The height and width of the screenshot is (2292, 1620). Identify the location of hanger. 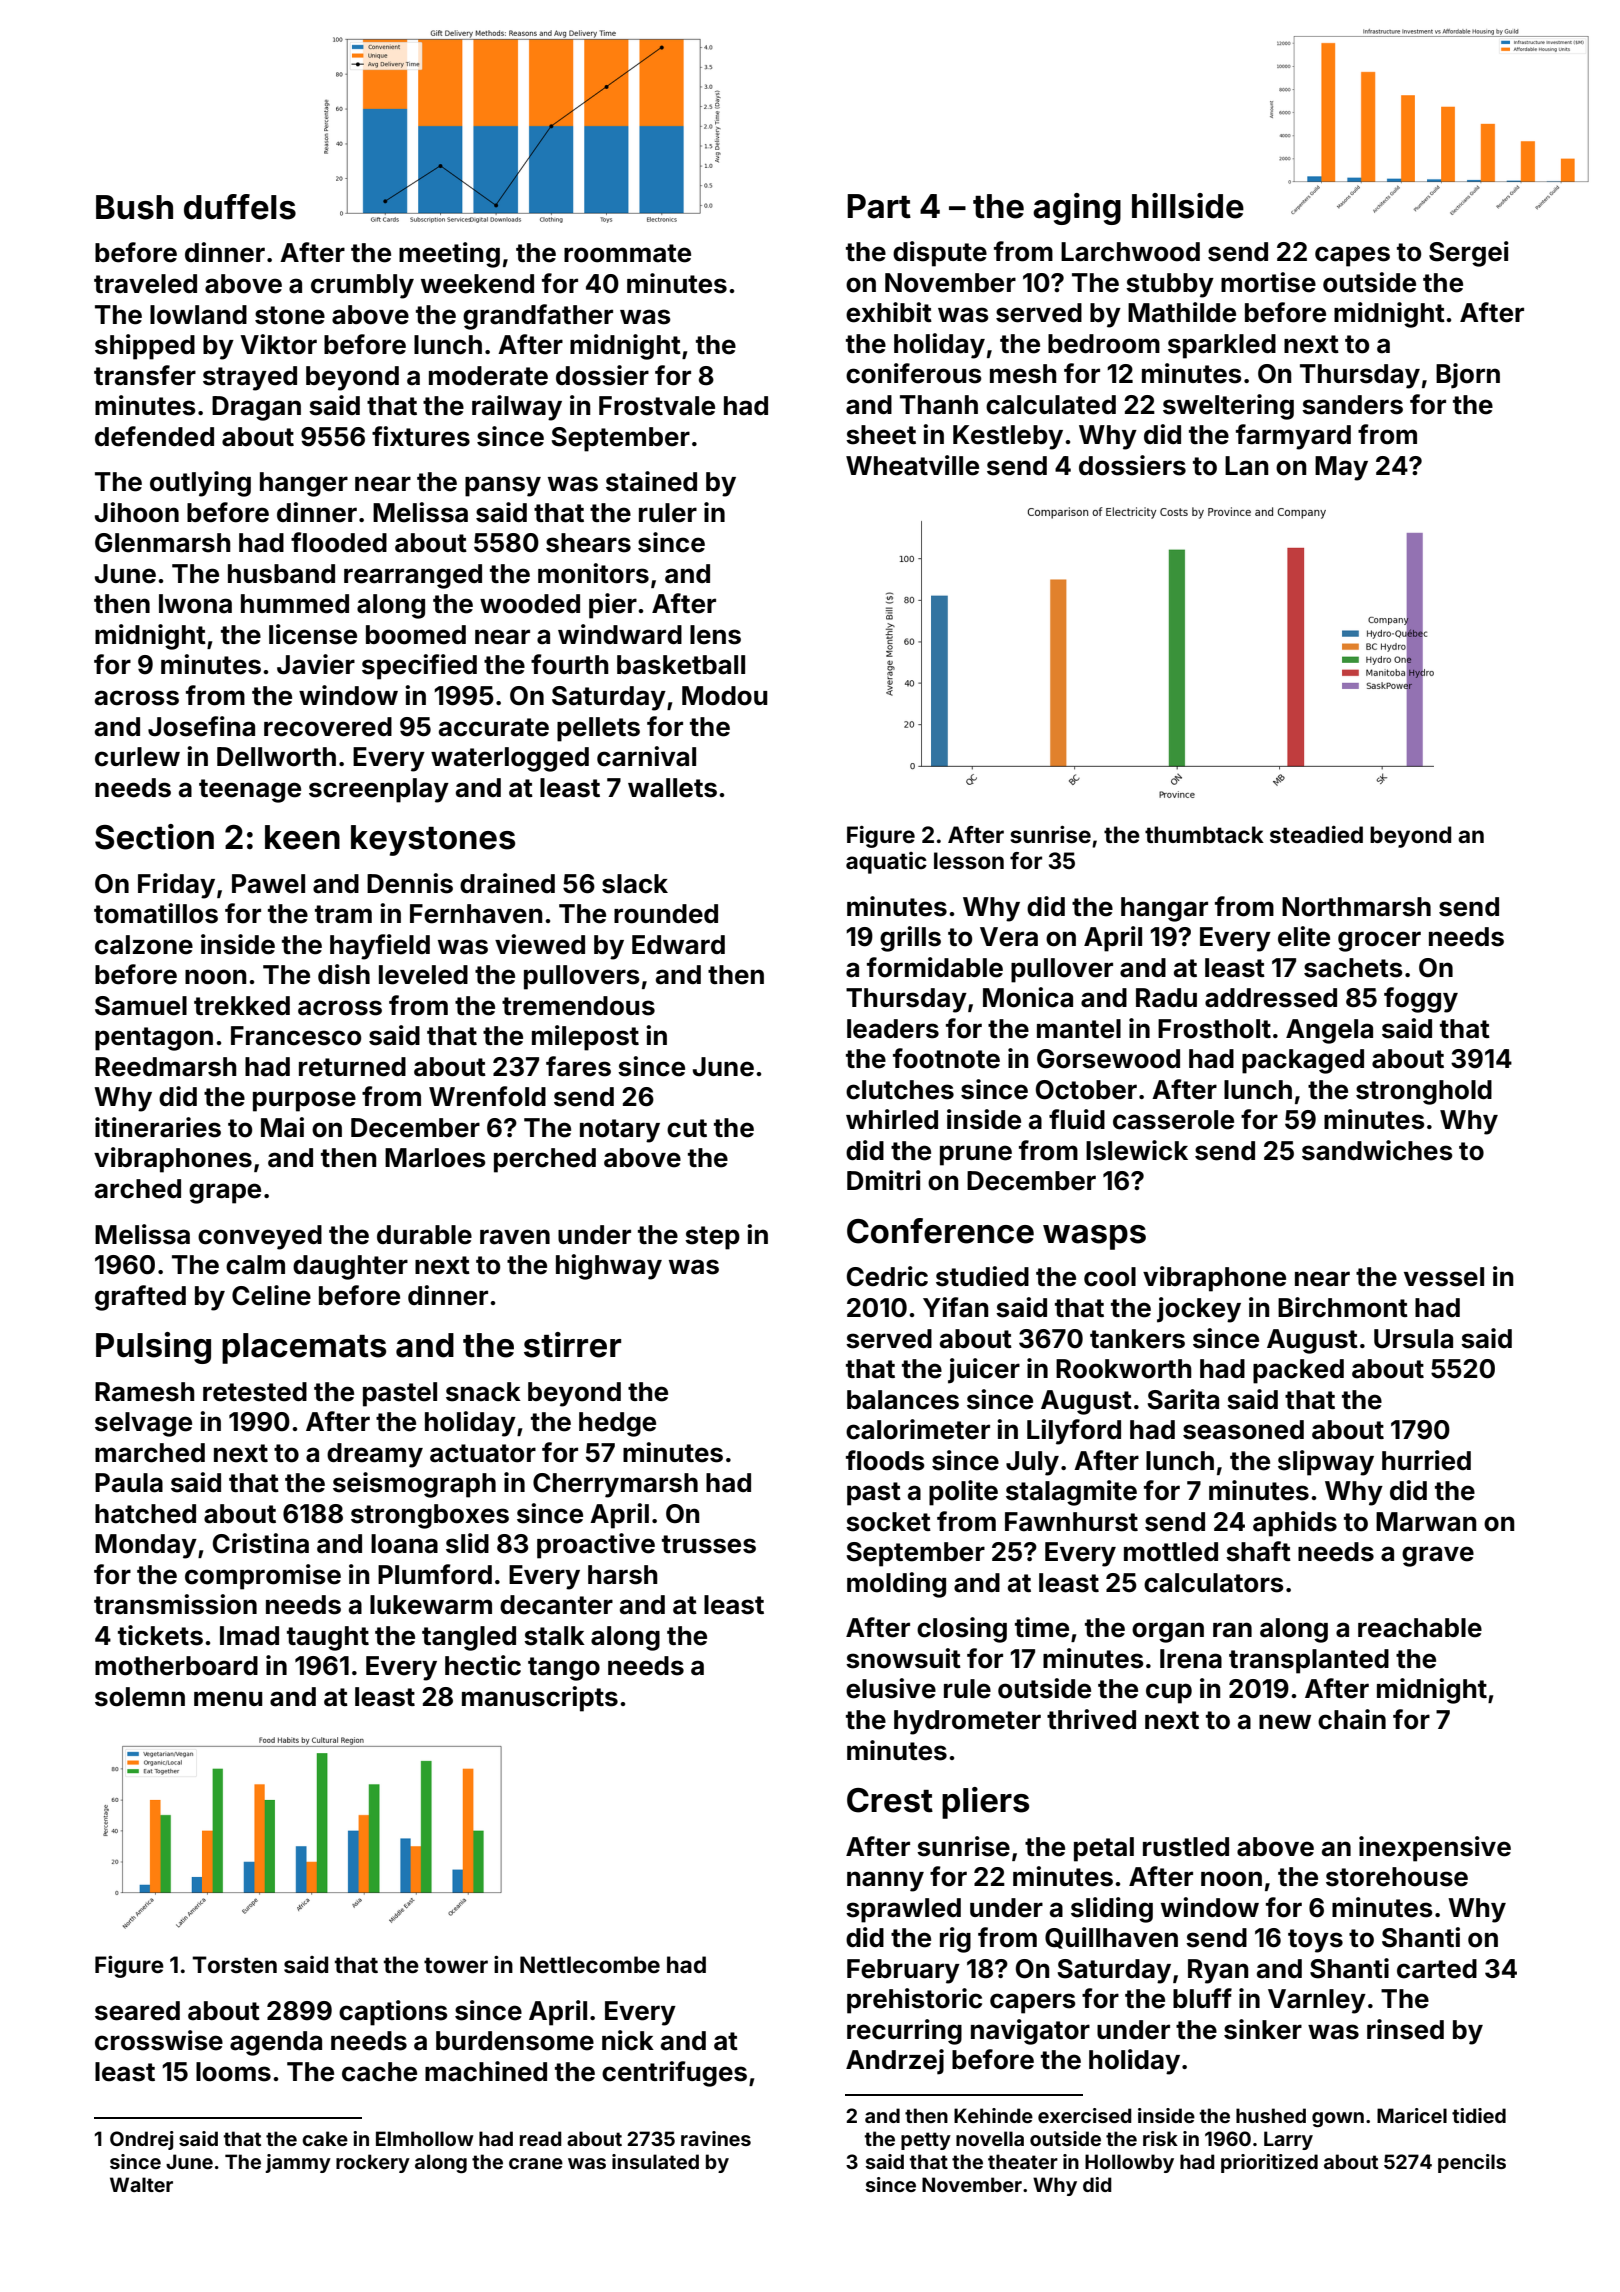
(304, 484).
